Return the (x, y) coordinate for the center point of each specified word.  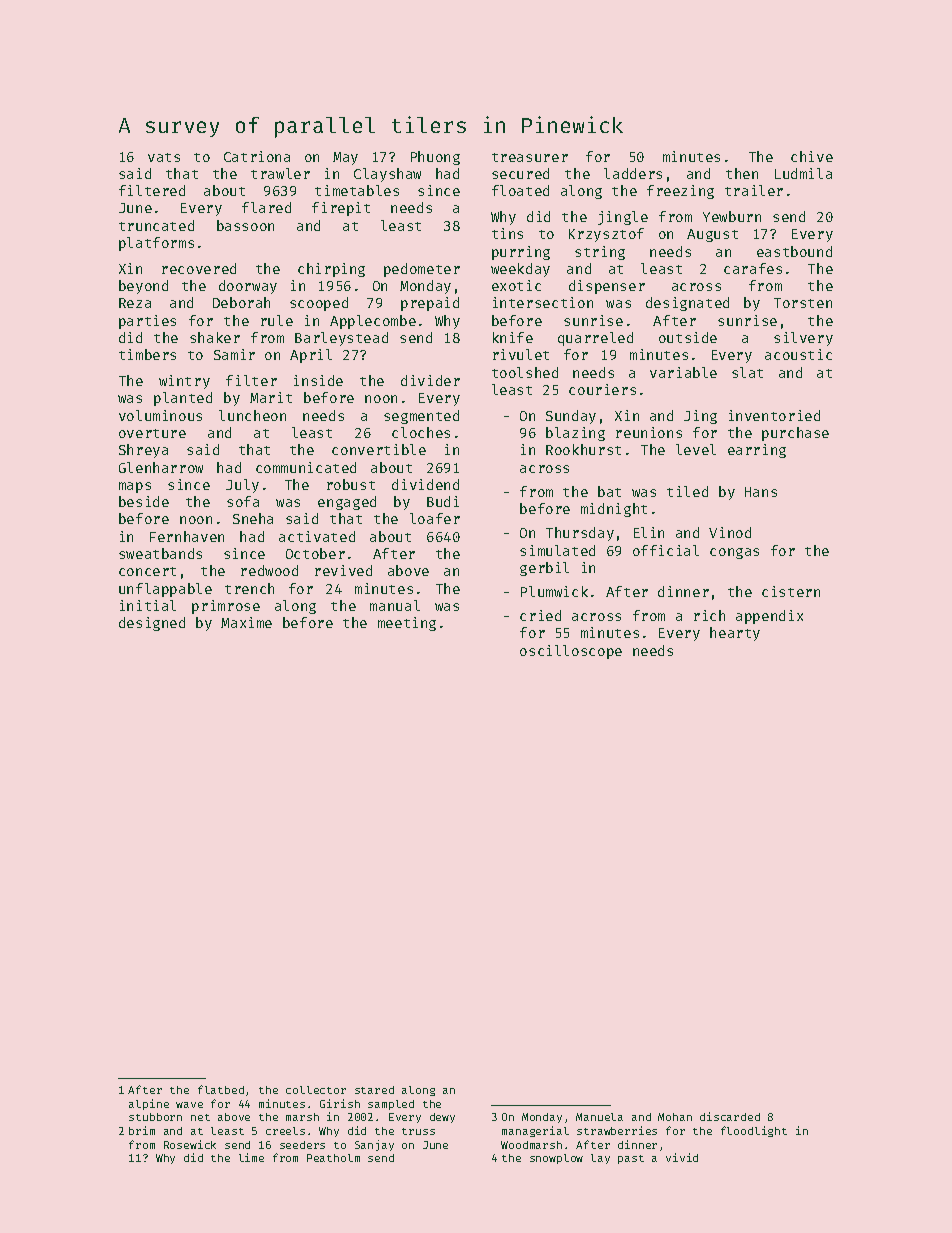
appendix (769, 617)
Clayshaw (387, 175)
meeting (407, 624)
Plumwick (554, 591)
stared (374, 1090)
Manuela (599, 1117)
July (242, 486)
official (666, 550)
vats (164, 157)
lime (251, 1157)
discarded (730, 1116)
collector (316, 1090)
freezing (680, 192)
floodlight (754, 1131)
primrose (226, 607)
